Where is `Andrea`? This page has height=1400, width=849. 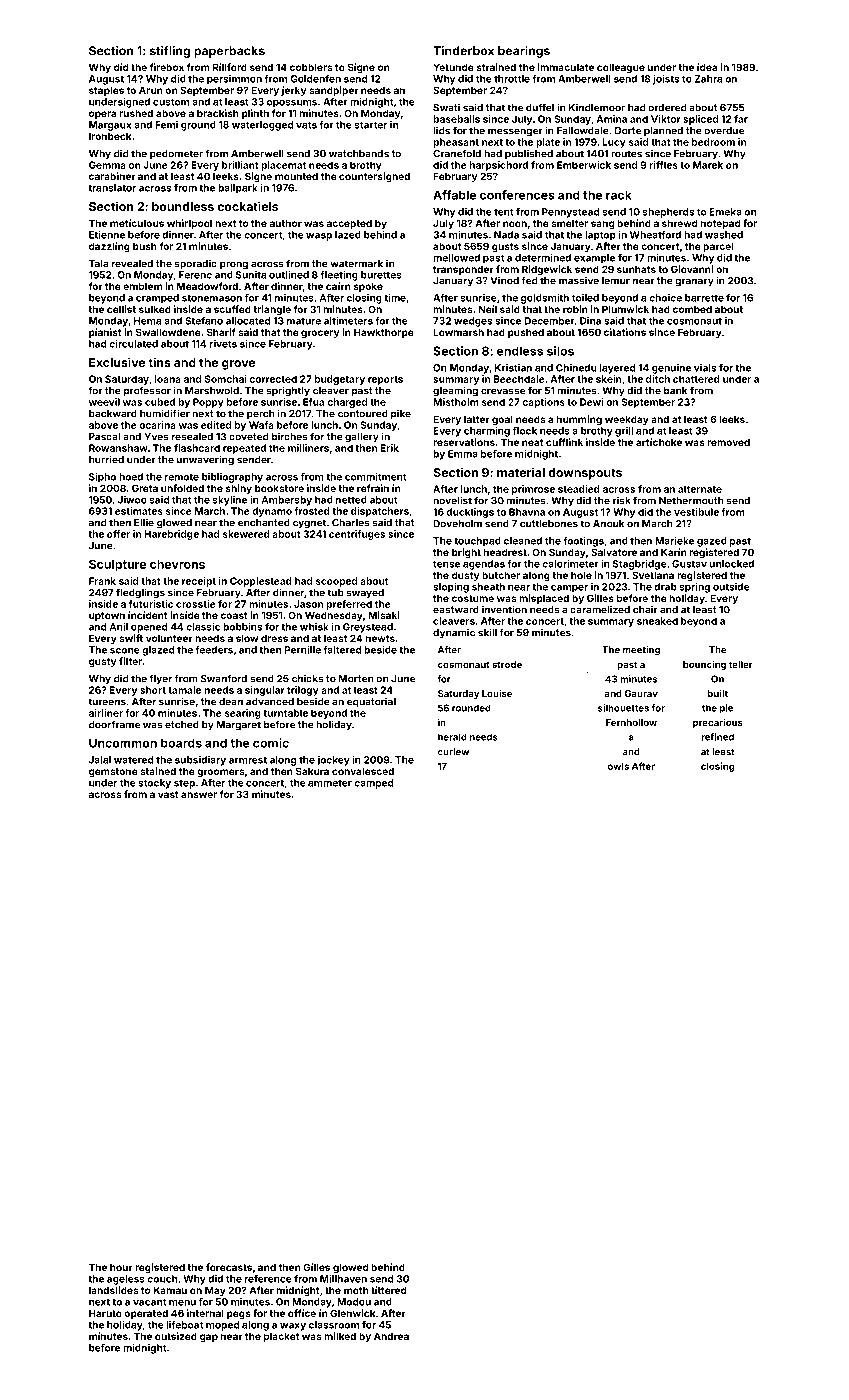
Andrea is located at coordinates (391, 1336).
